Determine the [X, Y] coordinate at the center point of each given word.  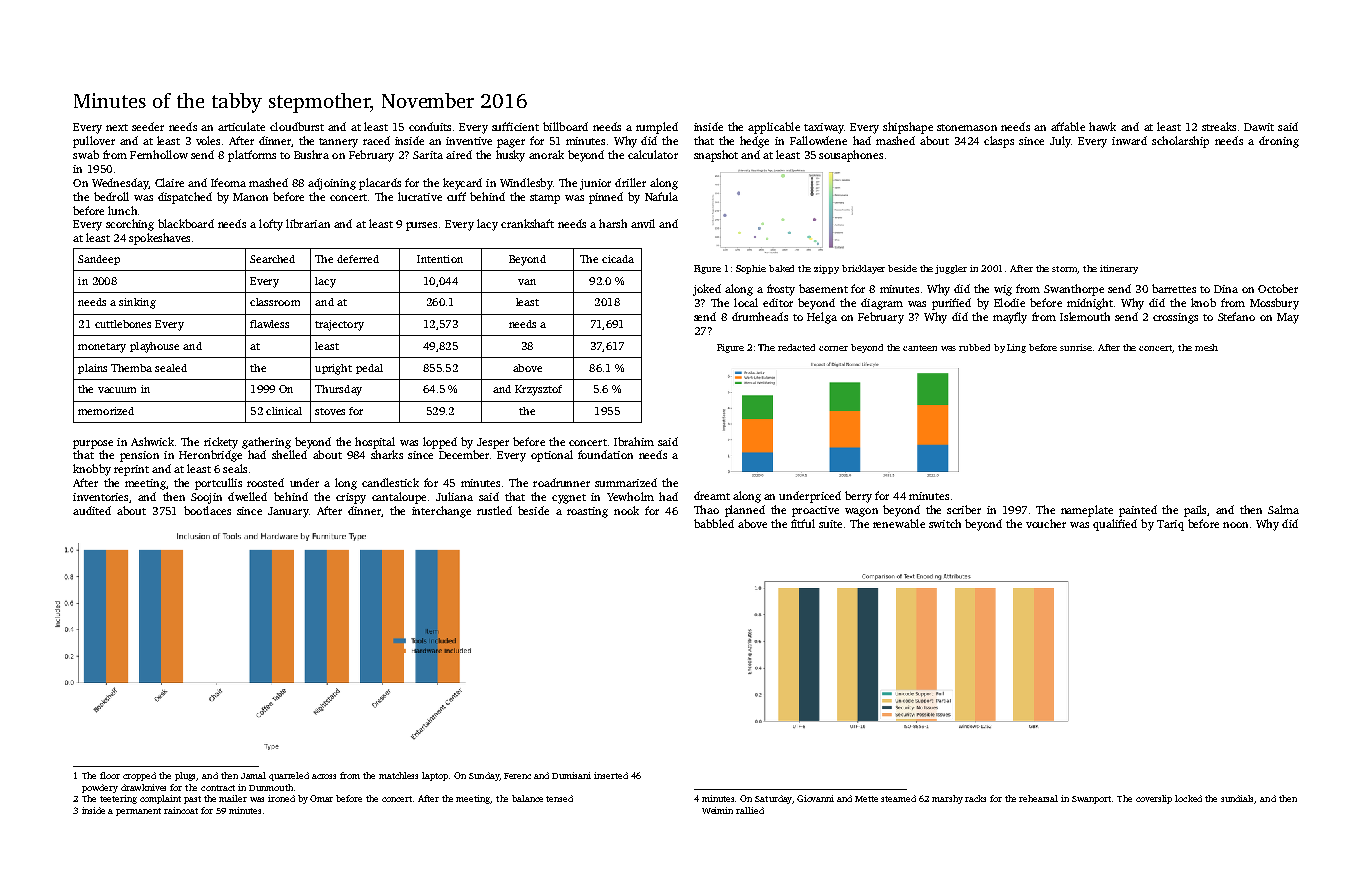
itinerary [1119, 269]
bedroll [111, 196]
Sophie [751, 269]
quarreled [289, 776]
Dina [1226, 289]
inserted [611, 775]
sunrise [1076, 347]
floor [110, 775]
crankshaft [527, 223]
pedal [369, 369]
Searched [272, 259]
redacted [796, 347]
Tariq [1170, 525]
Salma [1283, 509]
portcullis [218, 484]
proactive [815, 511]
